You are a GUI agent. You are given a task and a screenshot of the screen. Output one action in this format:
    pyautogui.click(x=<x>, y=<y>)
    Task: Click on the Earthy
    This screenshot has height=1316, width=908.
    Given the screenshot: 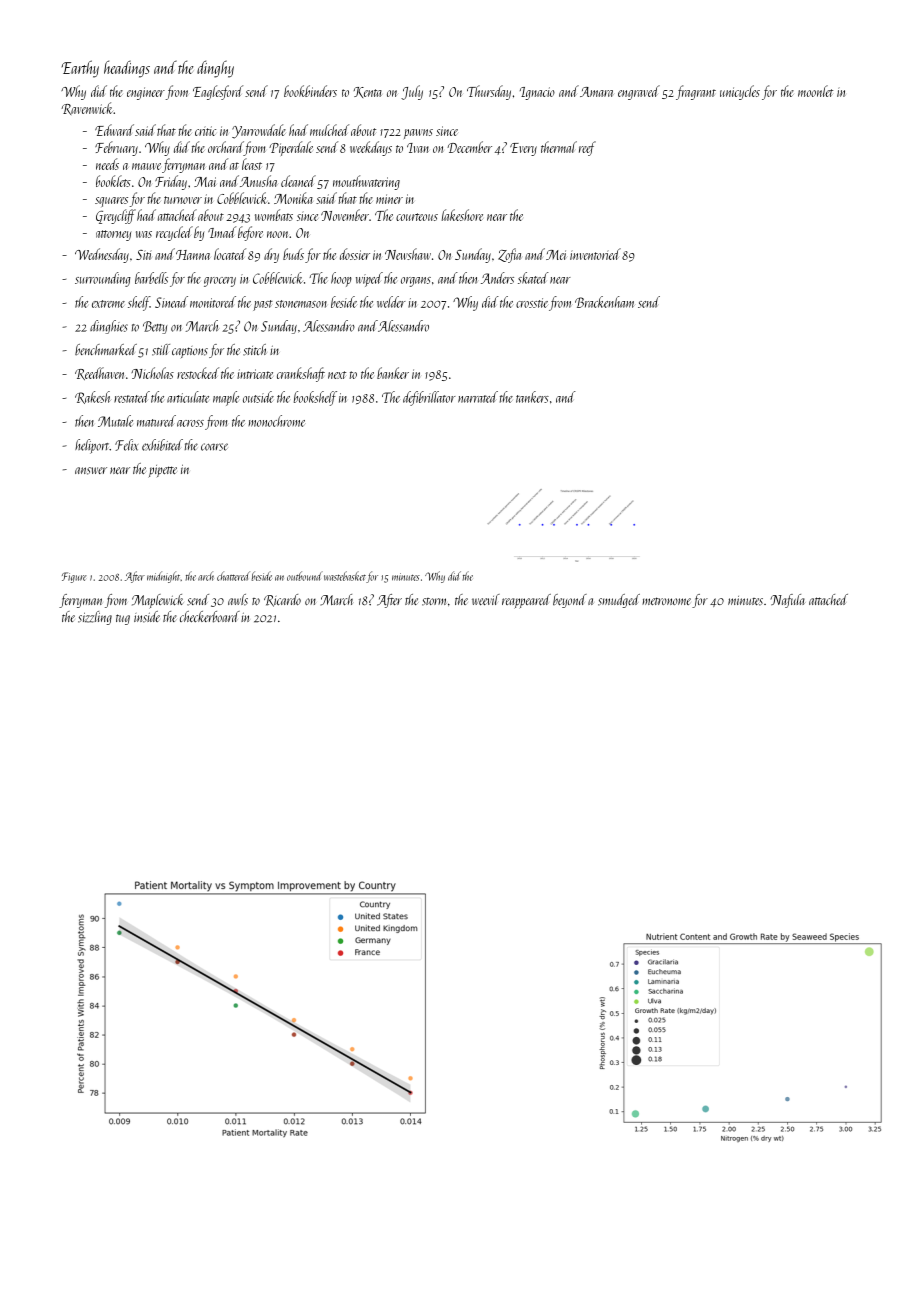 What is the action you would take?
    pyautogui.click(x=80, y=69)
